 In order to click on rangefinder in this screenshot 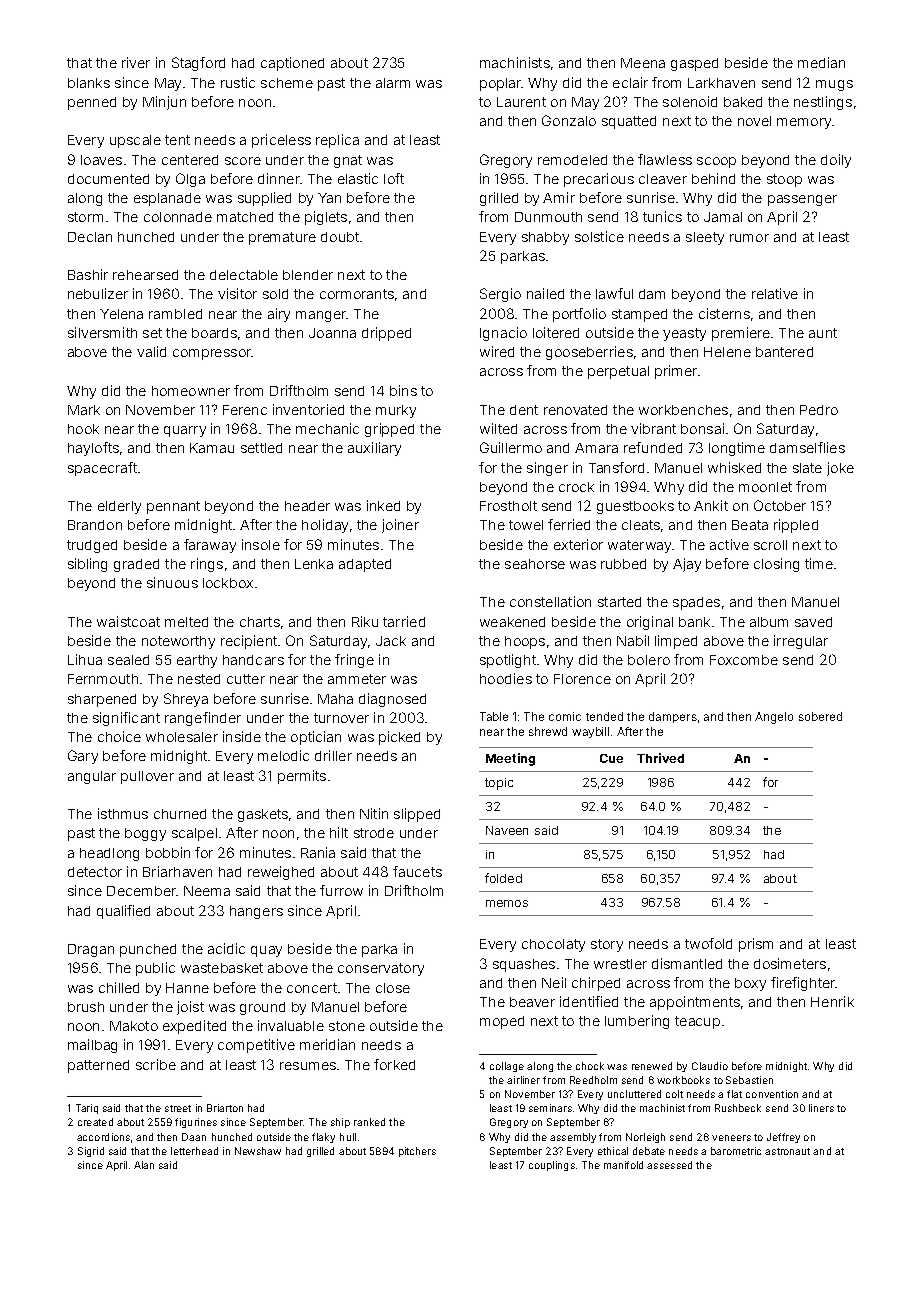, I will do `click(203, 719)`.
